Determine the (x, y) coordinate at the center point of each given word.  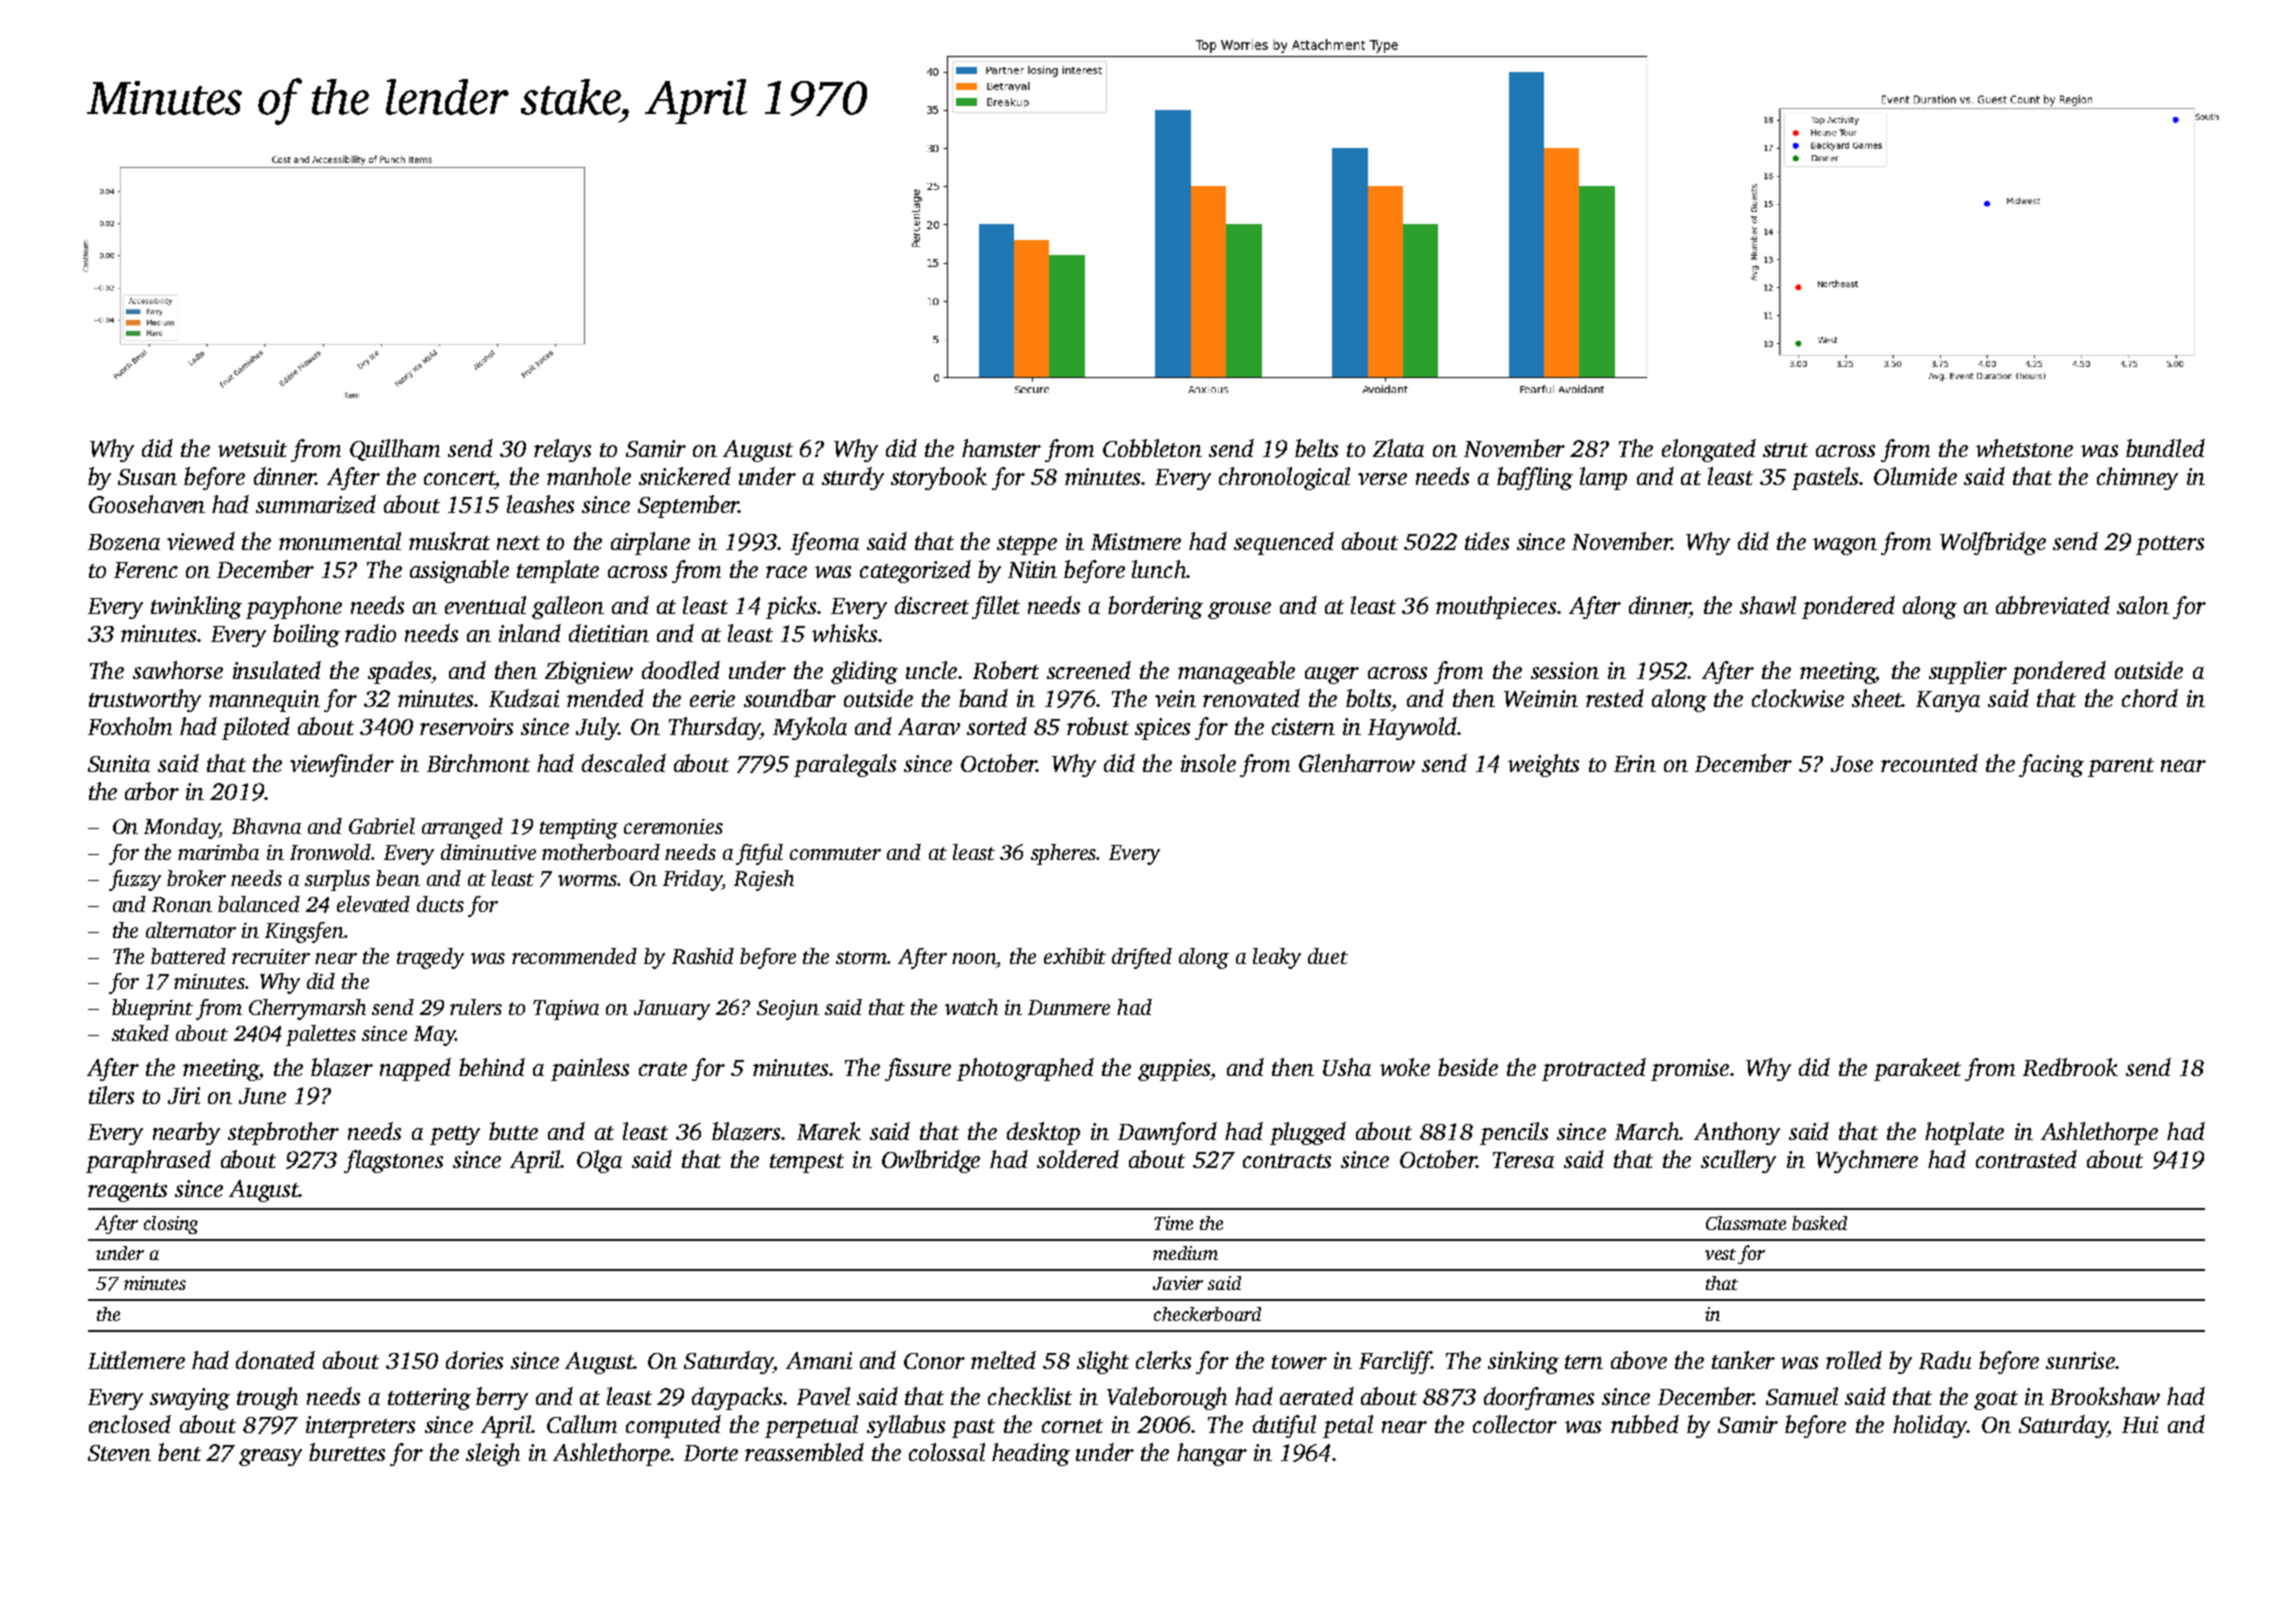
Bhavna (266, 826)
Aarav (929, 726)
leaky (1277, 958)
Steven (119, 1453)
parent (2121, 767)
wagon (1845, 546)
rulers (476, 1007)
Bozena (124, 542)
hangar (1212, 1454)
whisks (844, 633)
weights (1543, 765)
